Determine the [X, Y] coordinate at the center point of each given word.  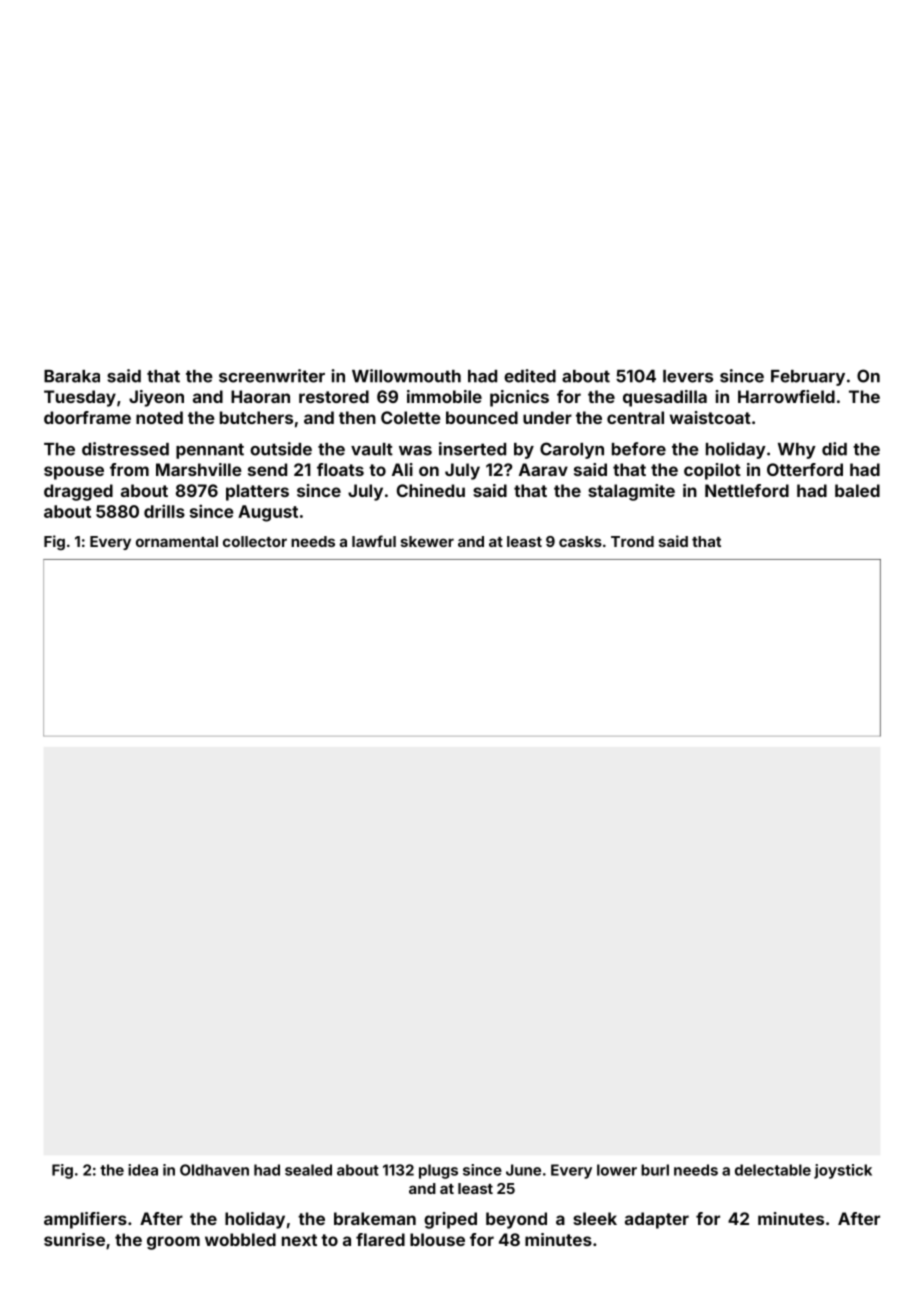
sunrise [74, 1239]
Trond [632, 541]
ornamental [177, 541]
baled [857, 490]
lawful [374, 541]
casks [580, 541]
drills [164, 511]
